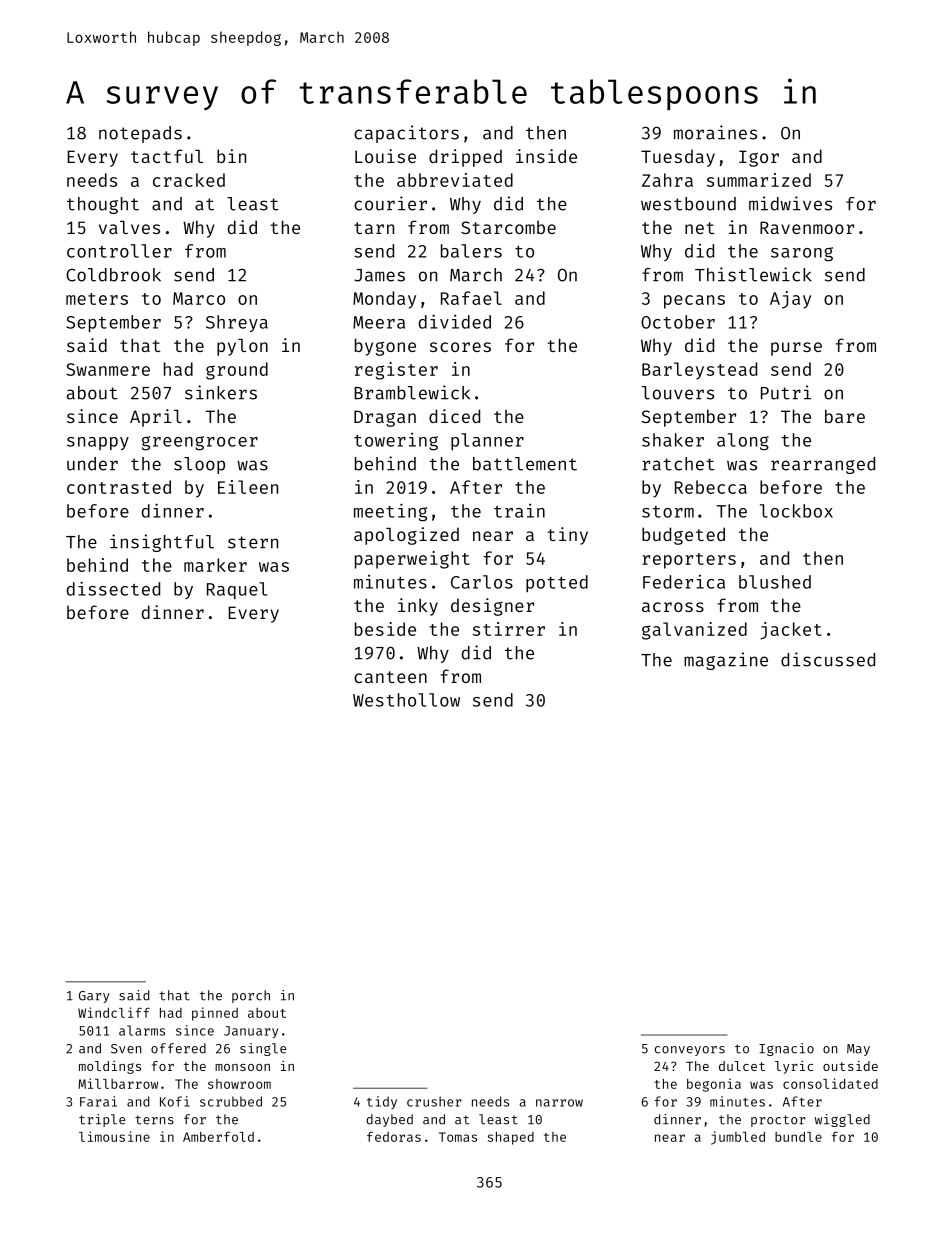 The width and height of the document is (952, 1233). I want to click on Raquel, so click(237, 590).
